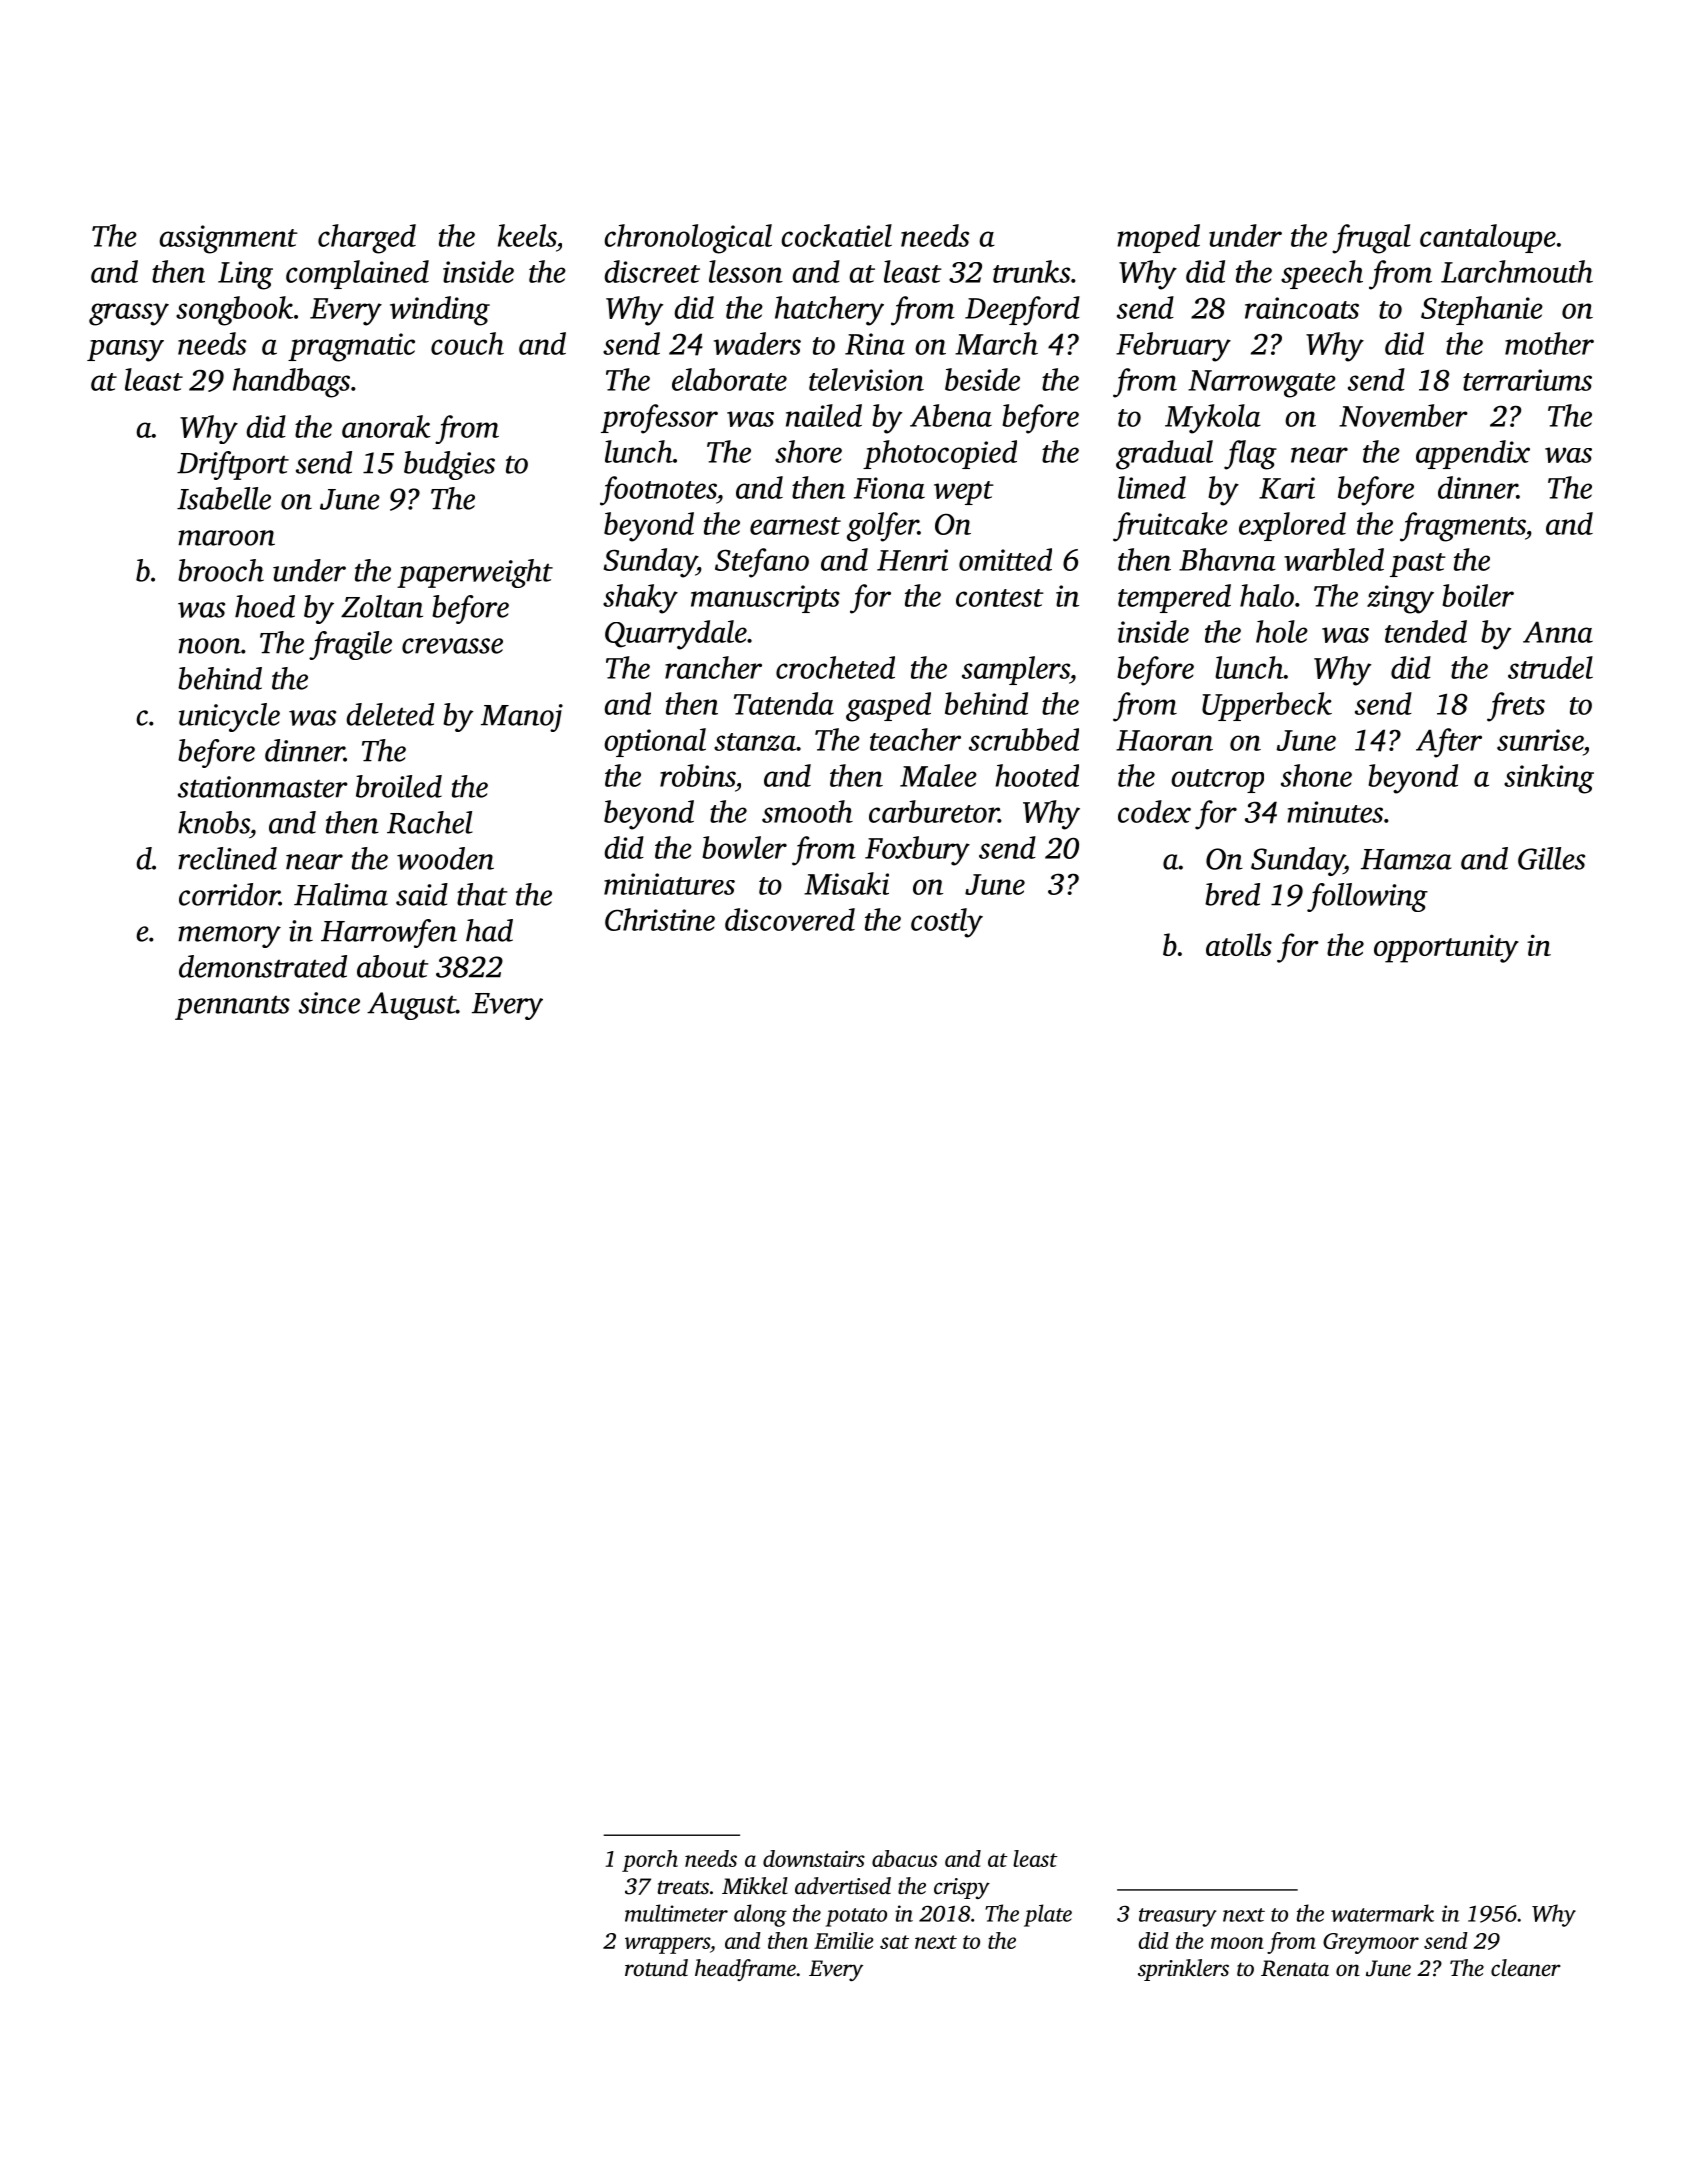 This page has width=1683, height=2178. I want to click on August, so click(411, 1006).
